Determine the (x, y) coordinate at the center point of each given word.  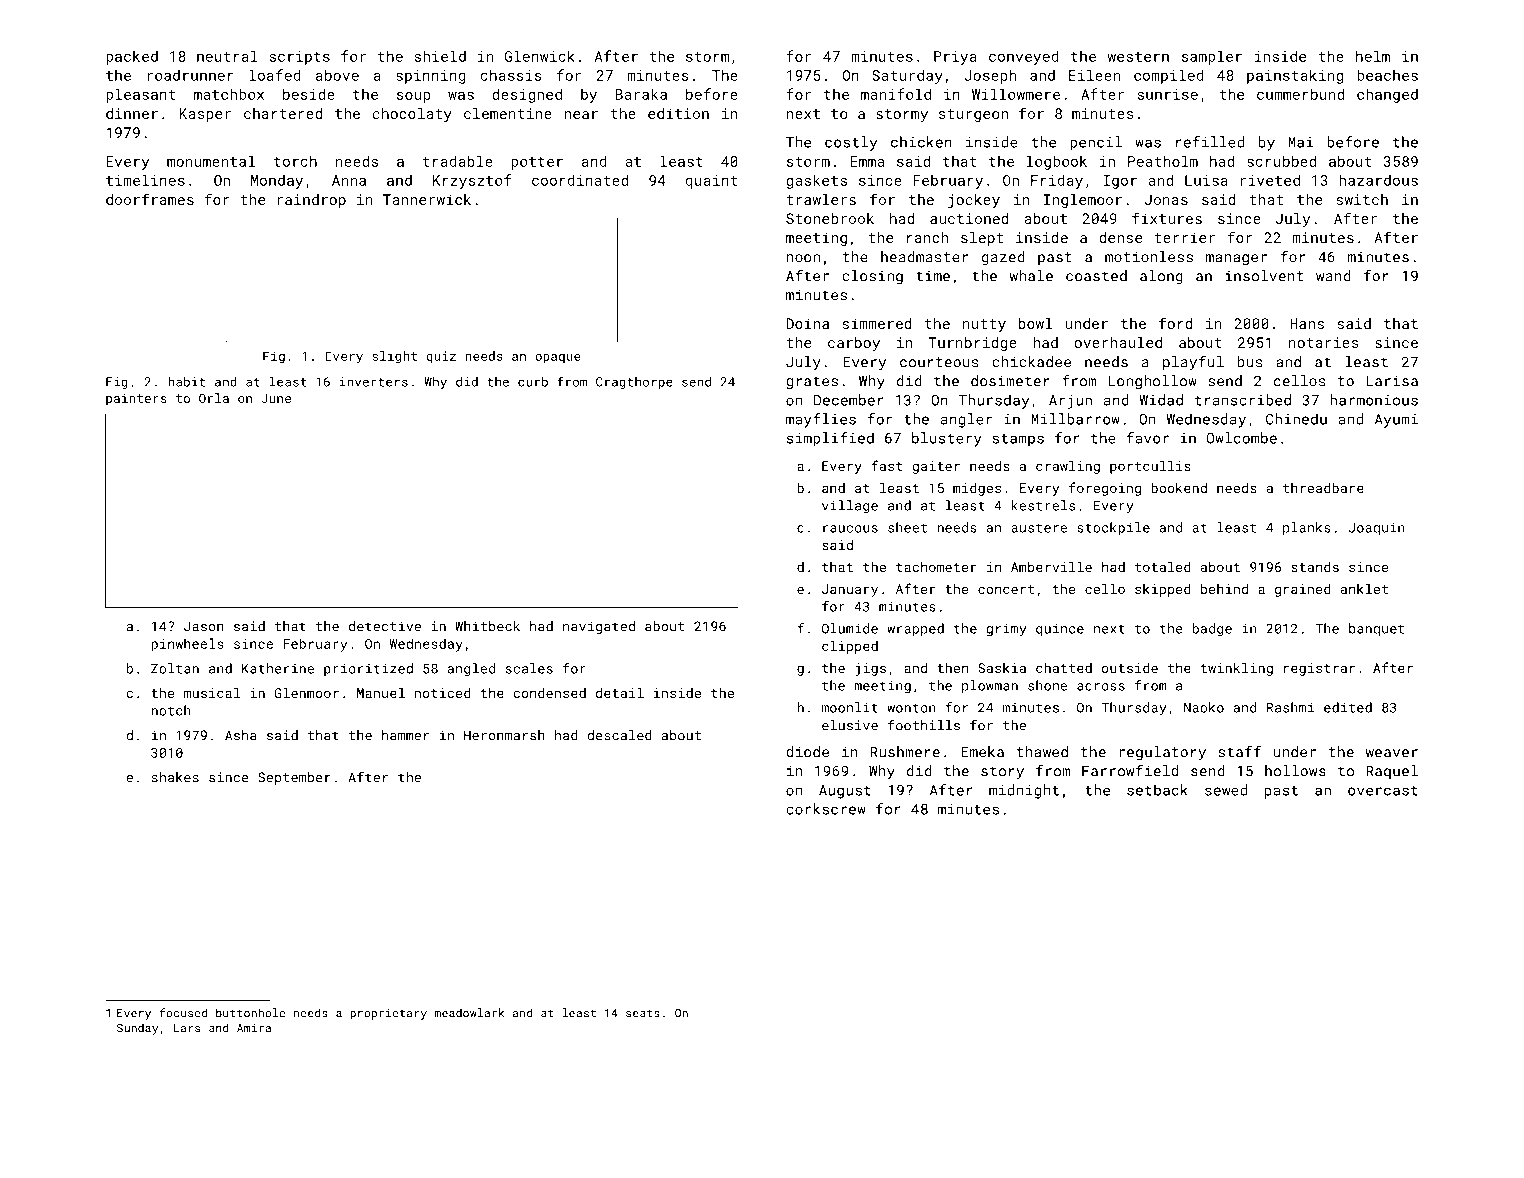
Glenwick (539, 56)
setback (1157, 790)
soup (414, 97)
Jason (204, 626)
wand (1333, 276)
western (1138, 57)
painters (136, 400)
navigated (599, 627)
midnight (1024, 791)
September (294, 778)
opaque (558, 359)
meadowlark (469, 1013)
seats (643, 1013)
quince (1060, 630)
